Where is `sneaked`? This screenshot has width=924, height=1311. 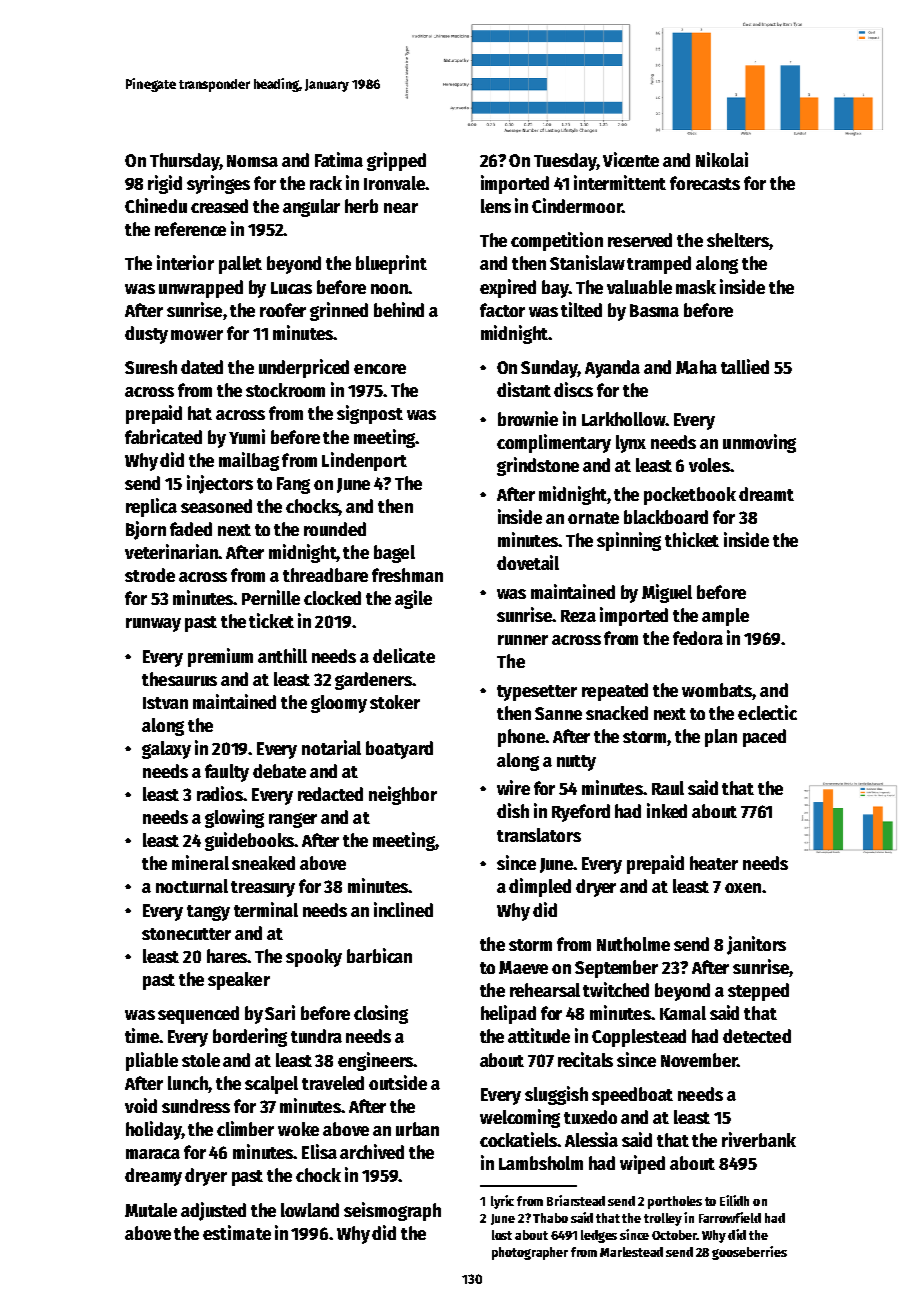
sneaked is located at coordinates (263, 863).
